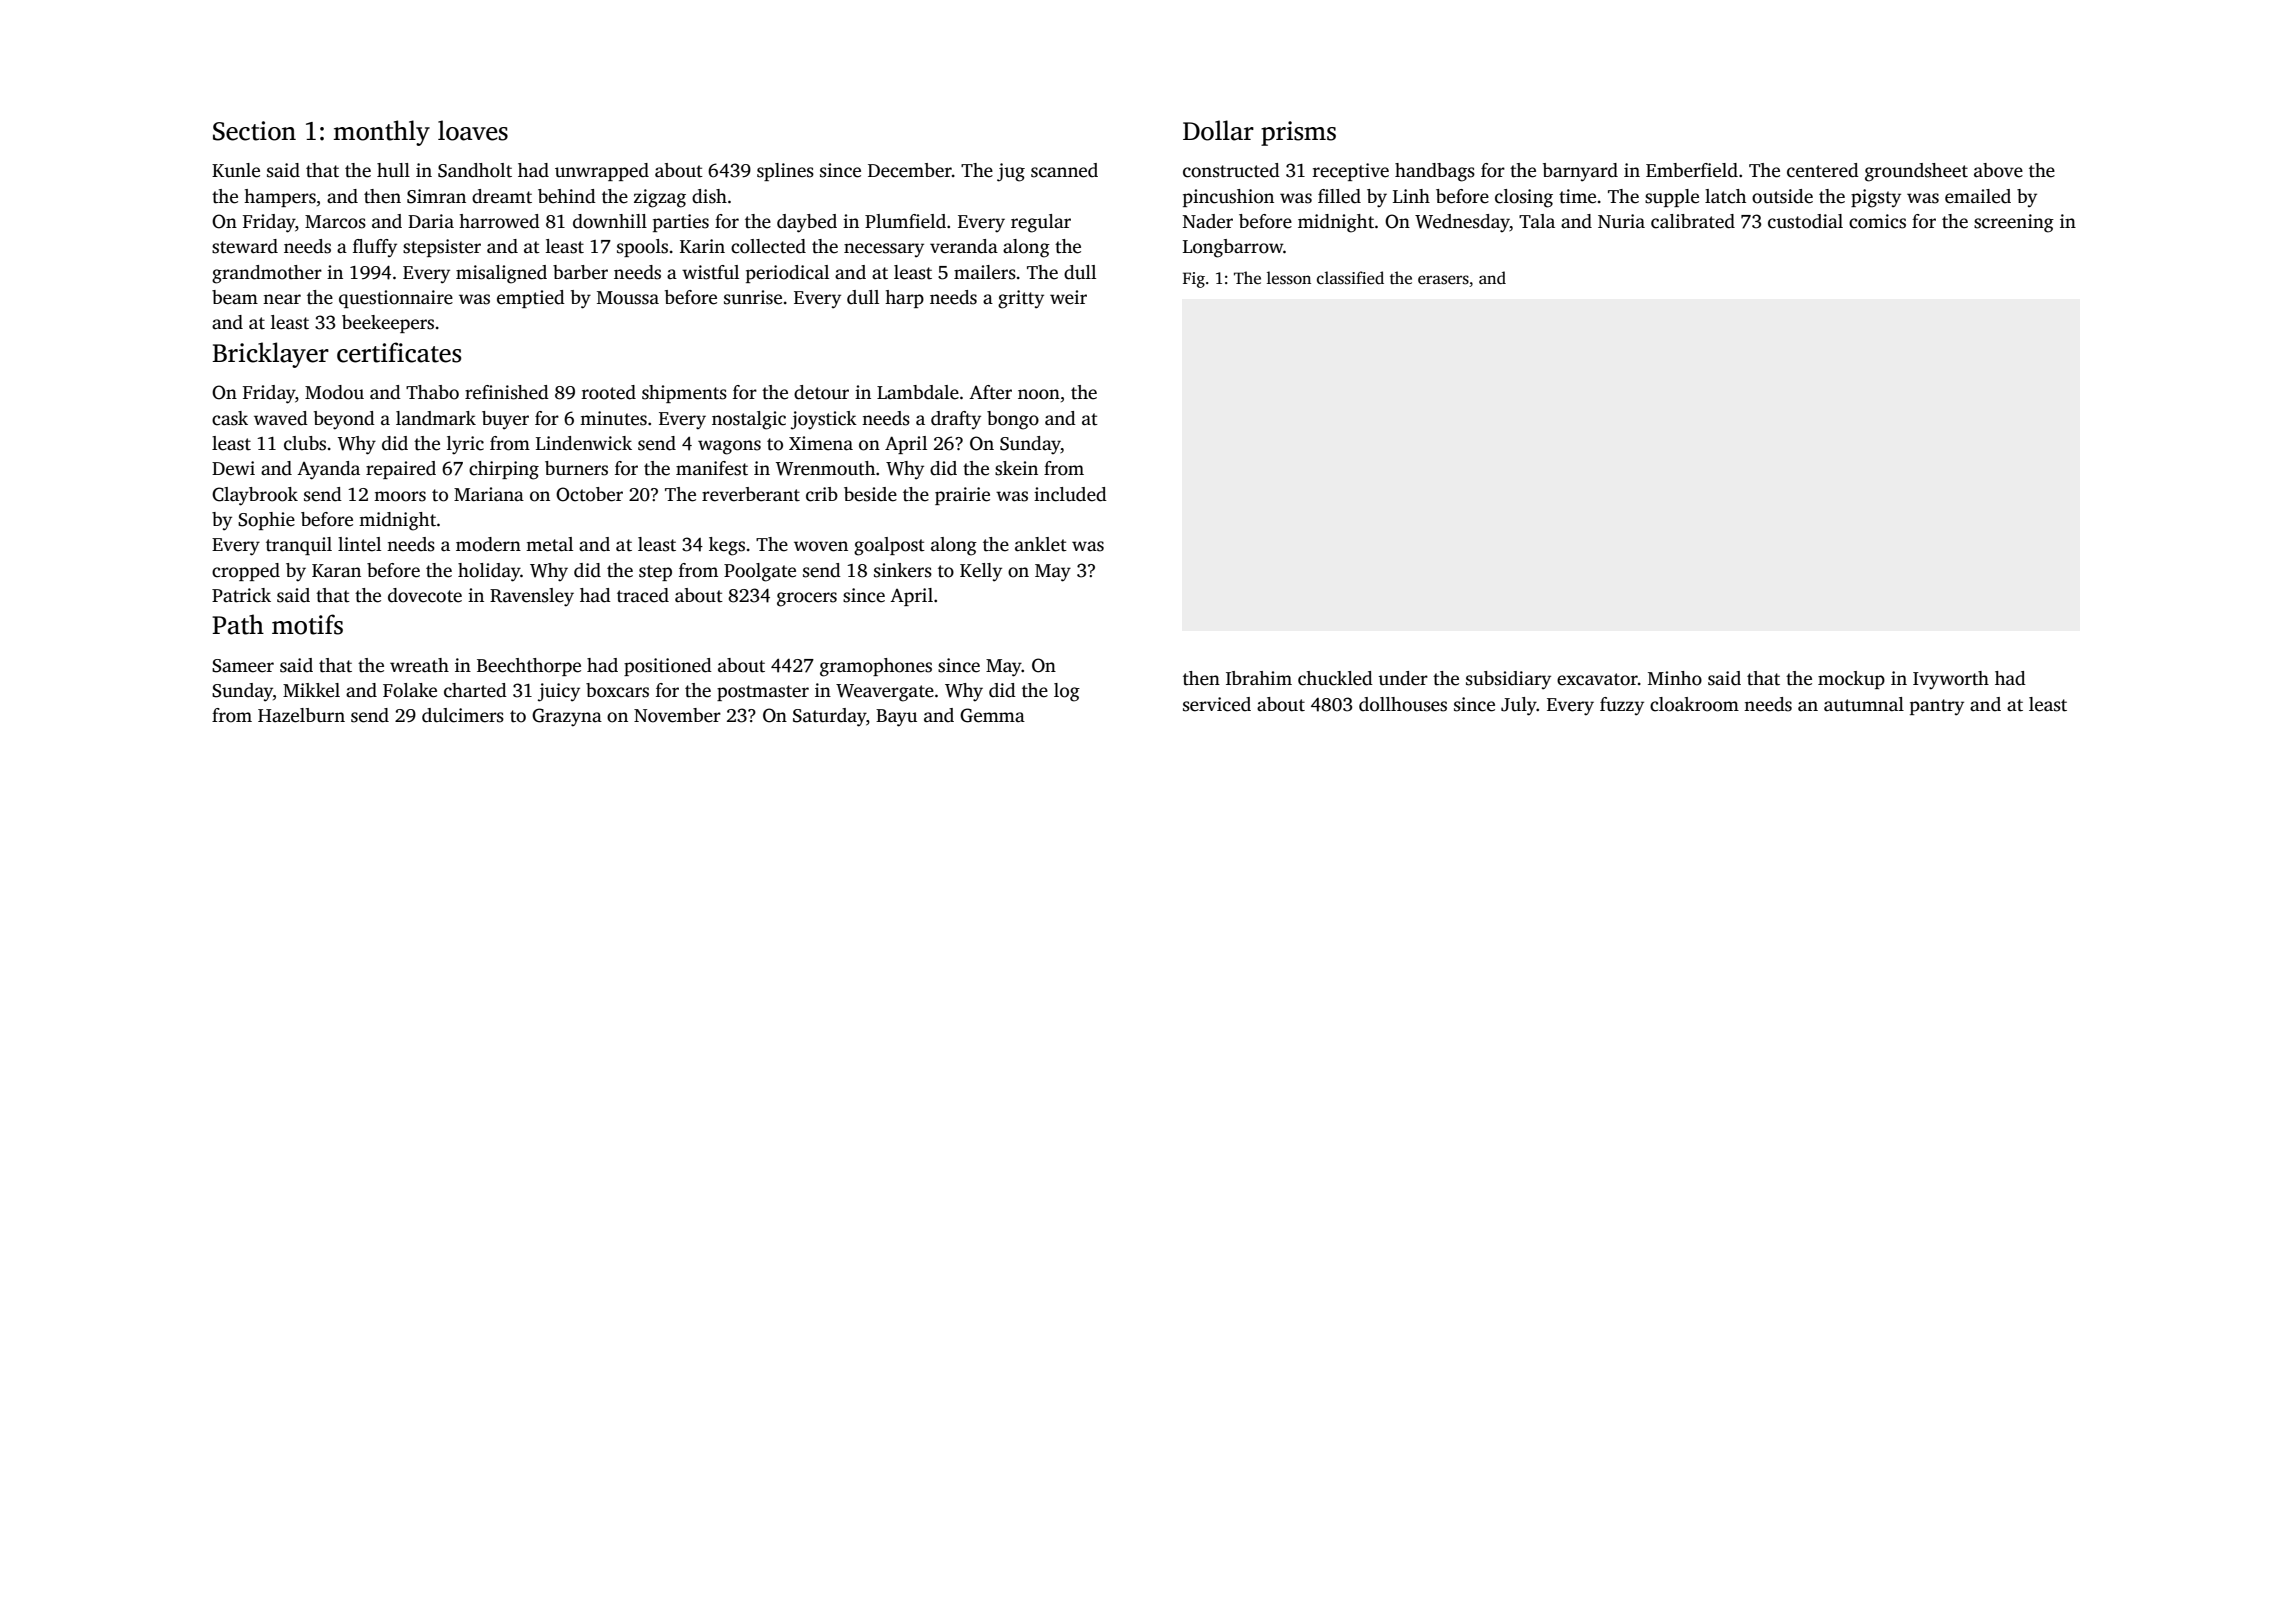  What do you see at coordinates (473, 130) in the page?
I see `loaves` at bounding box center [473, 130].
